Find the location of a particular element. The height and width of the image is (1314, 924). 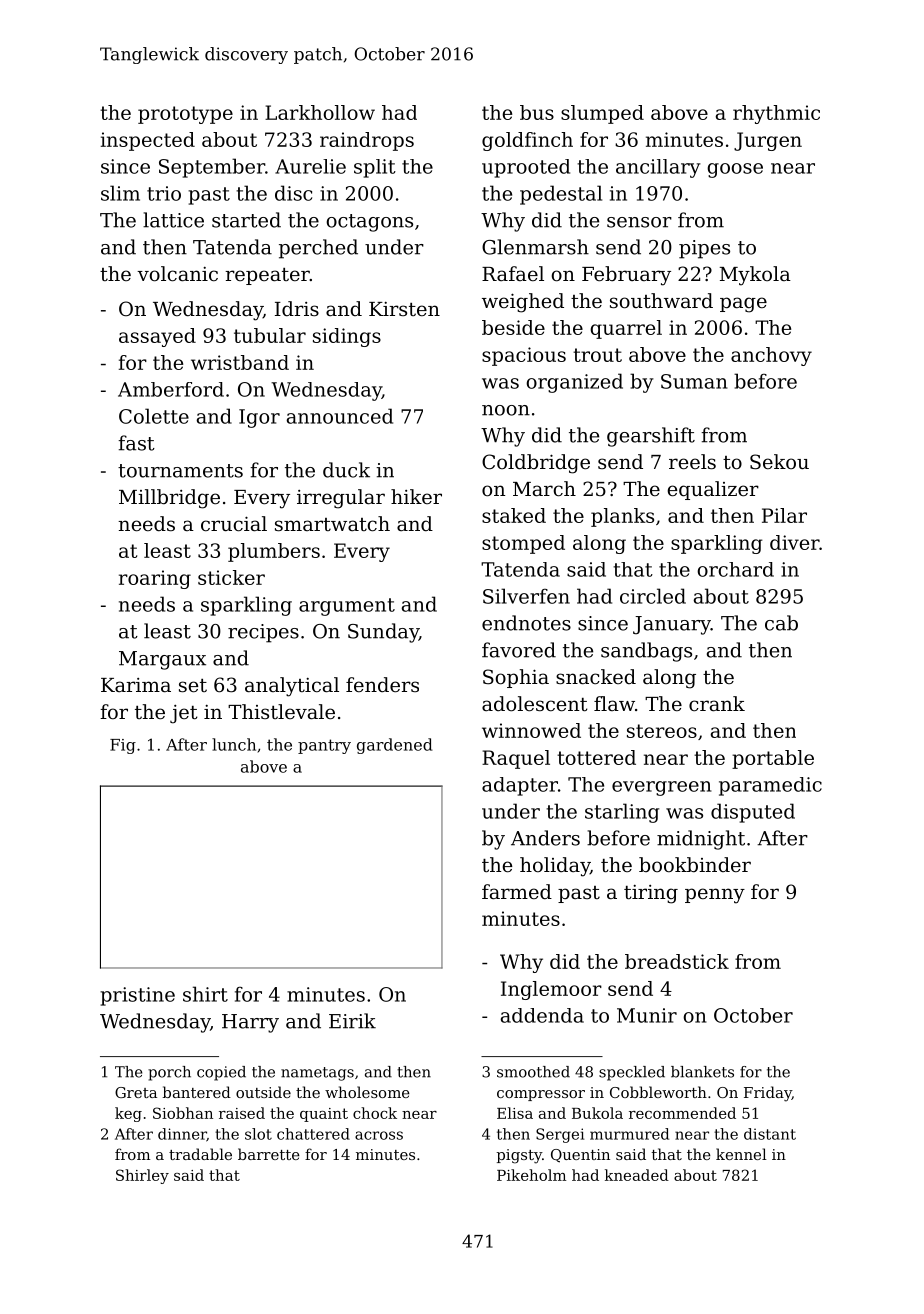

farmed is located at coordinates (517, 892).
